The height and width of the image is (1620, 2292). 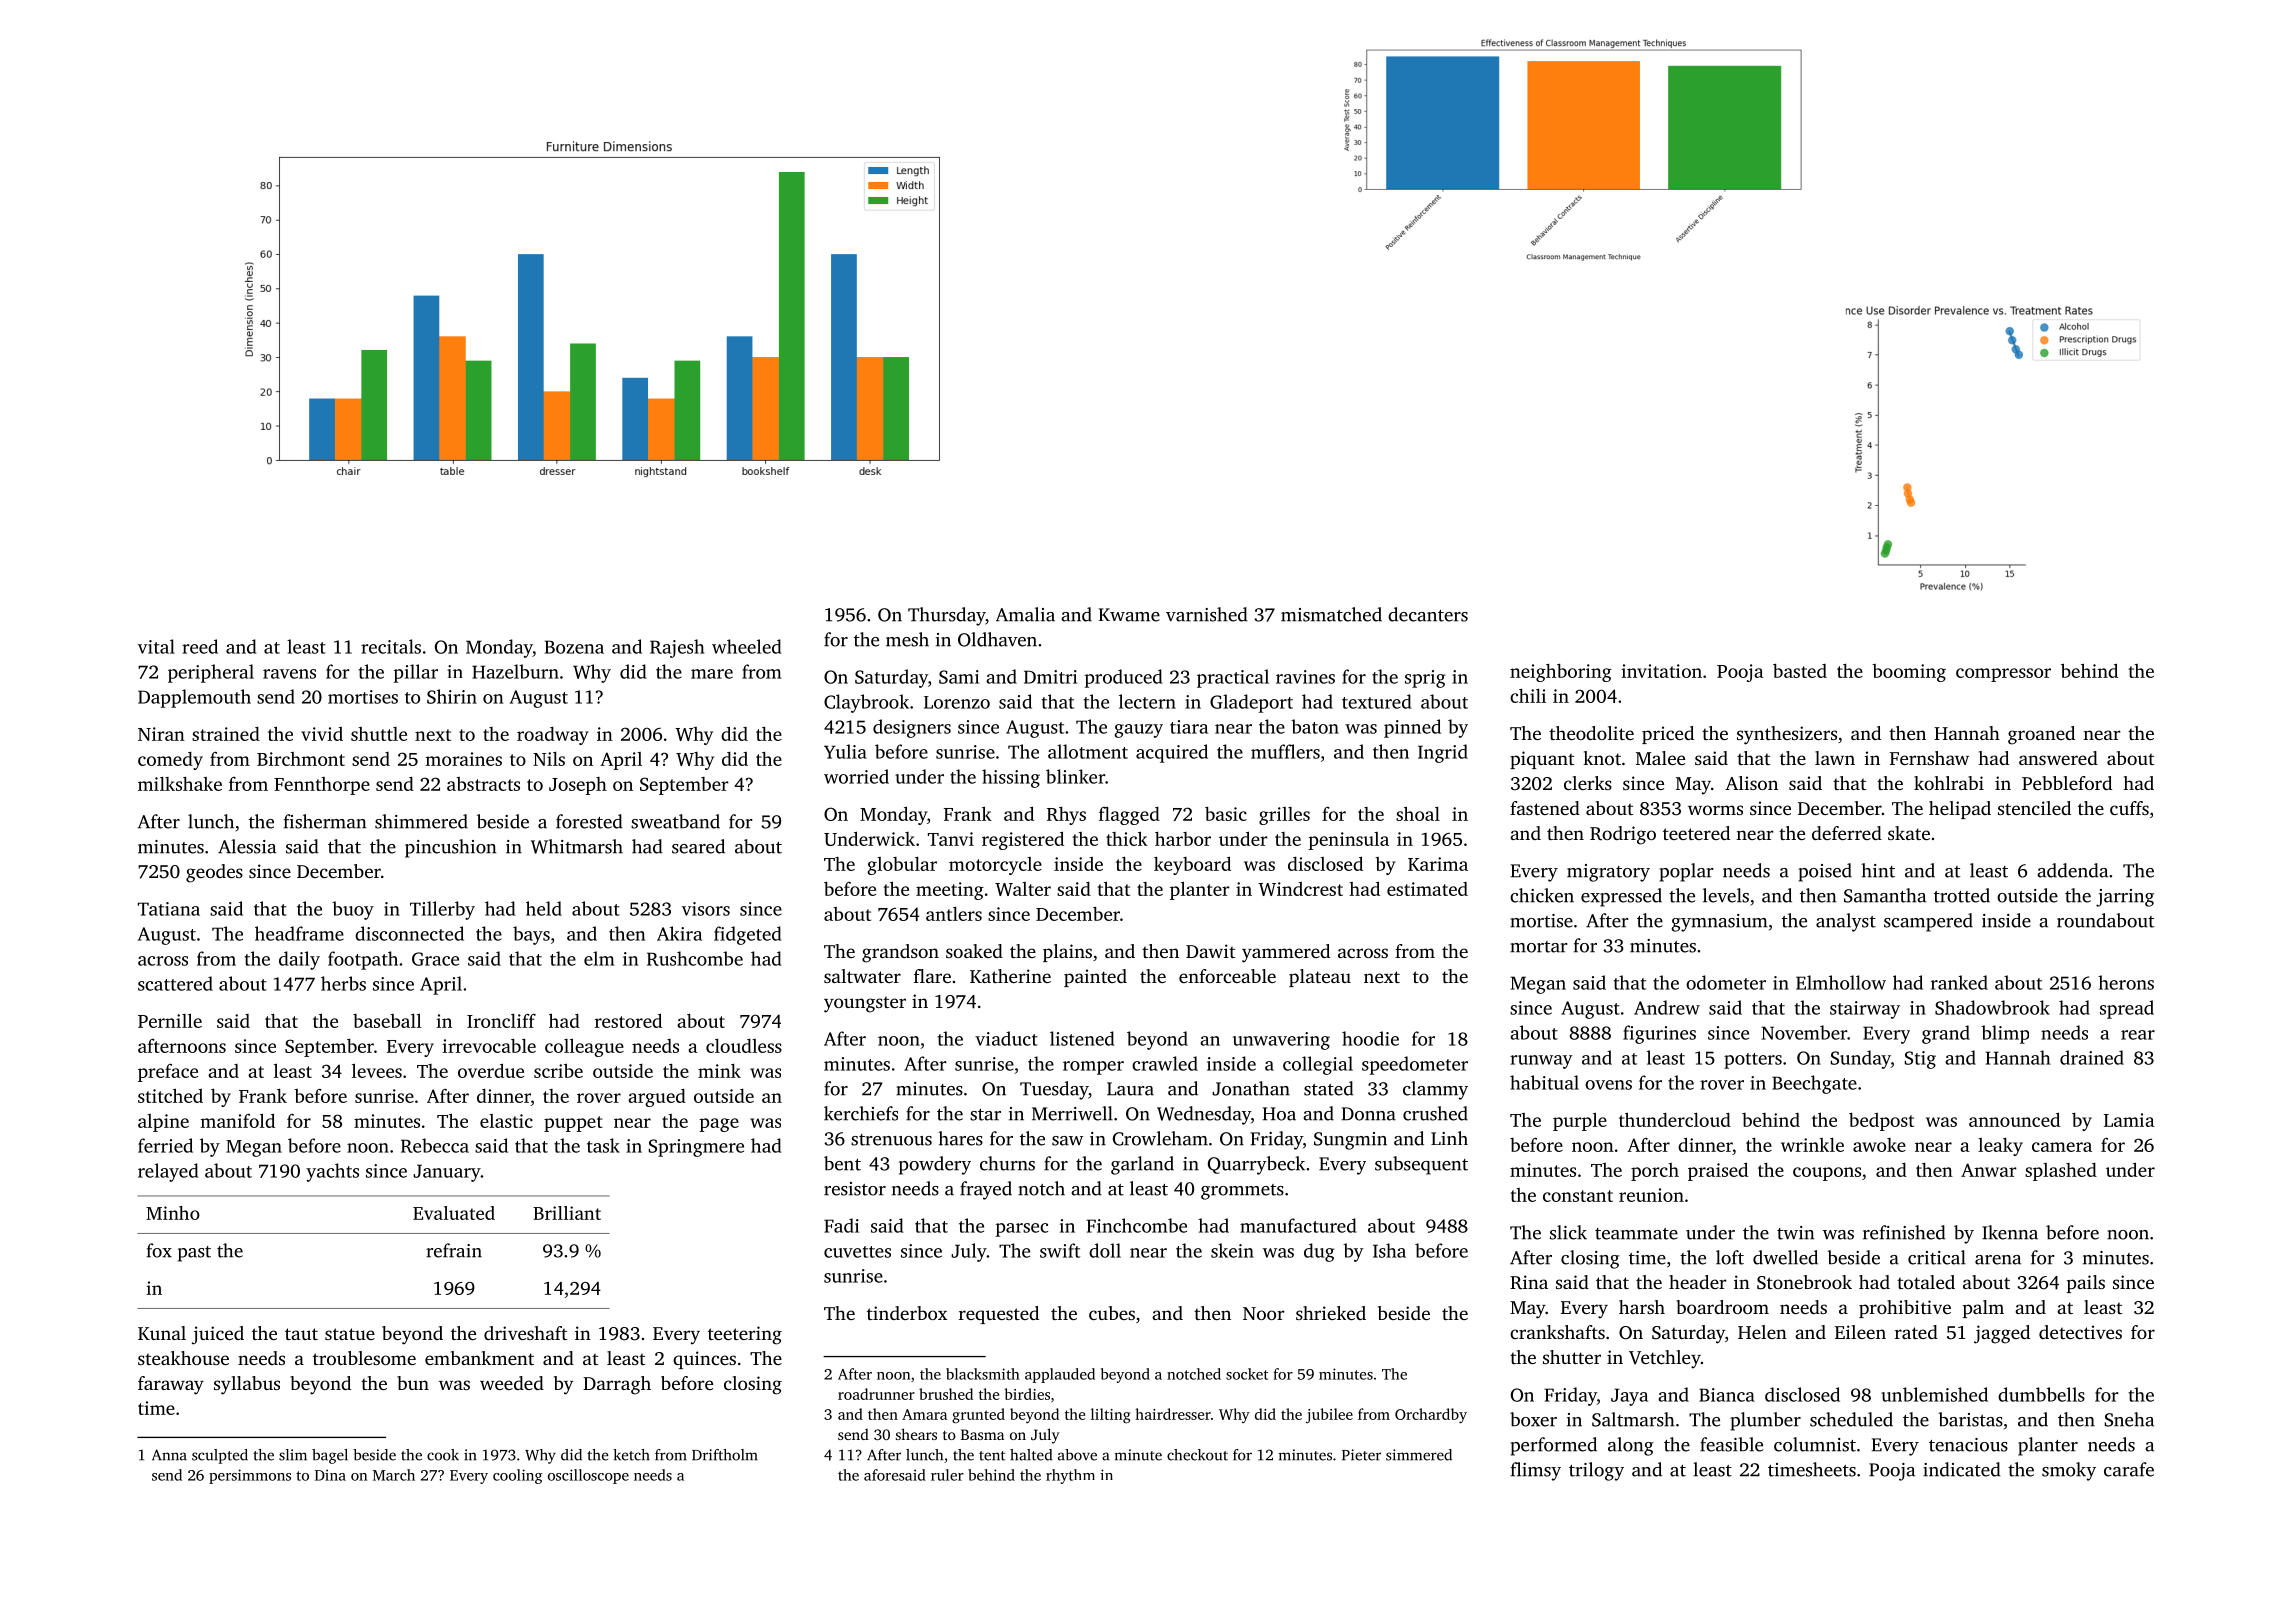 What do you see at coordinates (1636, 1234) in the image?
I see `teammate` at bounding box center [1636, 1234].
